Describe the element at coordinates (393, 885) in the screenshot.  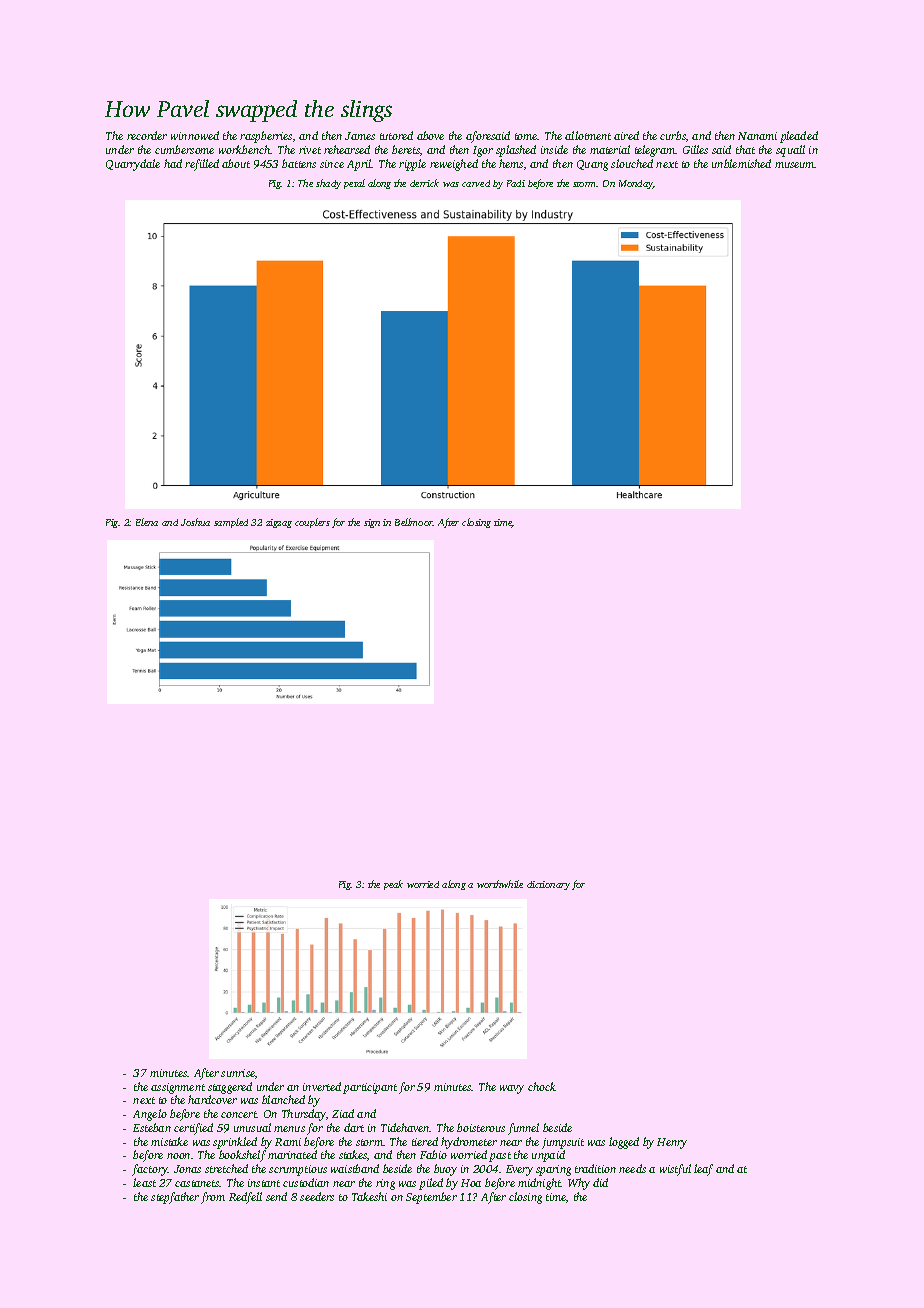
I see `peak` at that location.
